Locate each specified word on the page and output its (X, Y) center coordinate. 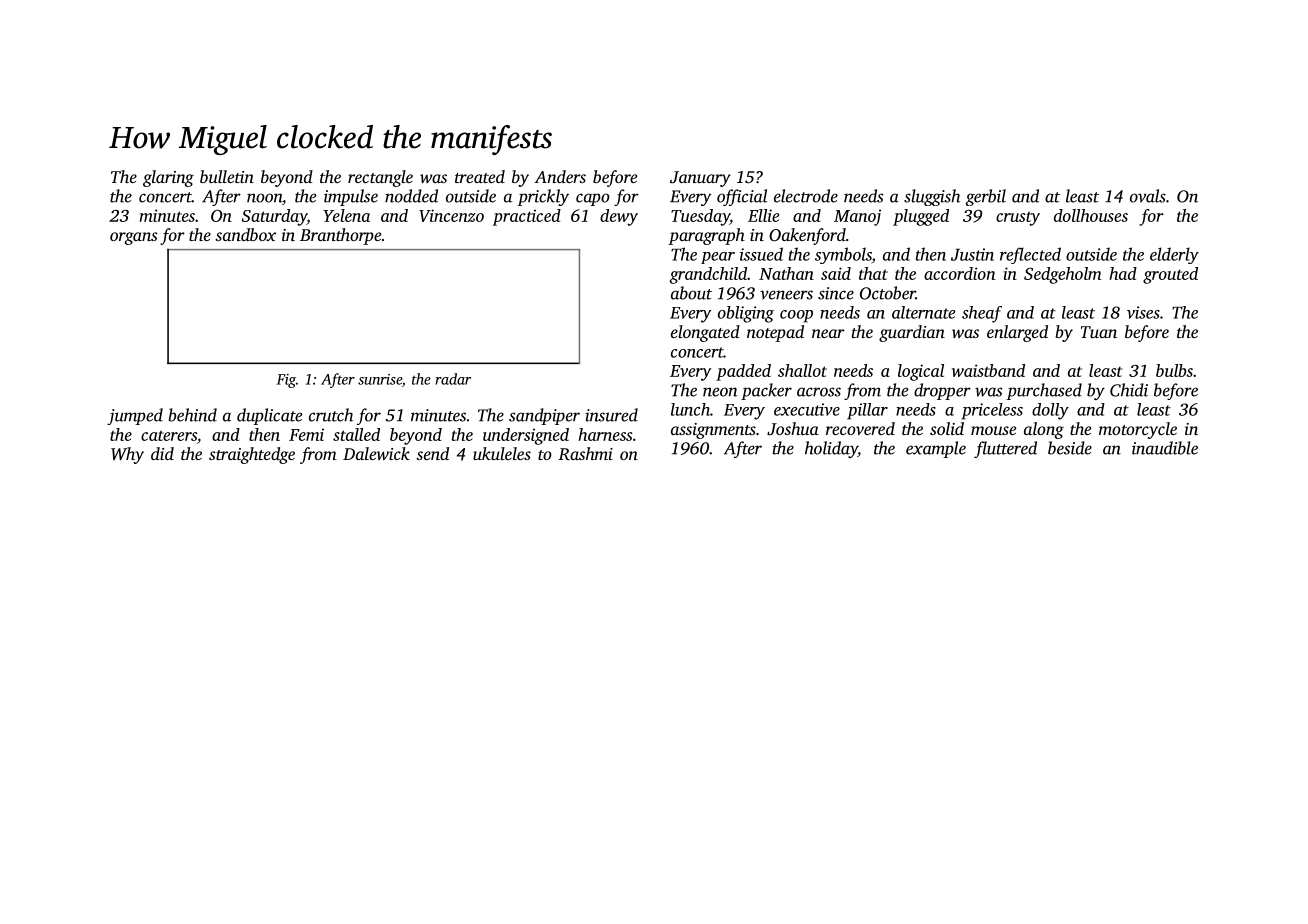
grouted (1170, 275)
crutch (331, 415)
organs (134, 238)
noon (264, 198)
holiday (831, 449)
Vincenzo (451, 215)
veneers (786, 295)
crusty (1018, 218)
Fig (286, 381)
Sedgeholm (1062, 275)
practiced (527, 217)
